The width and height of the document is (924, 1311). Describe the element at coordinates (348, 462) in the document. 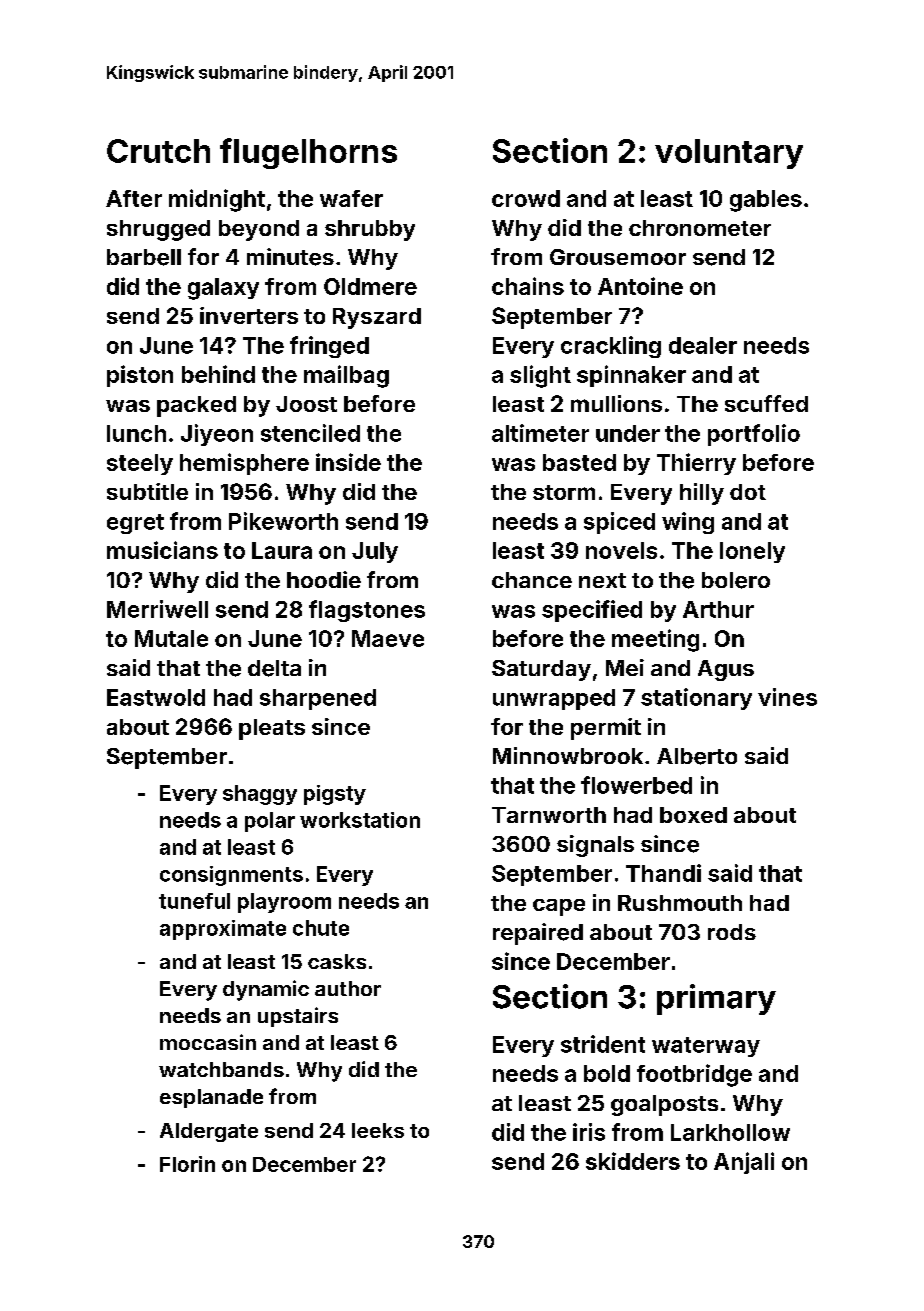

I see `inside` at that location.
